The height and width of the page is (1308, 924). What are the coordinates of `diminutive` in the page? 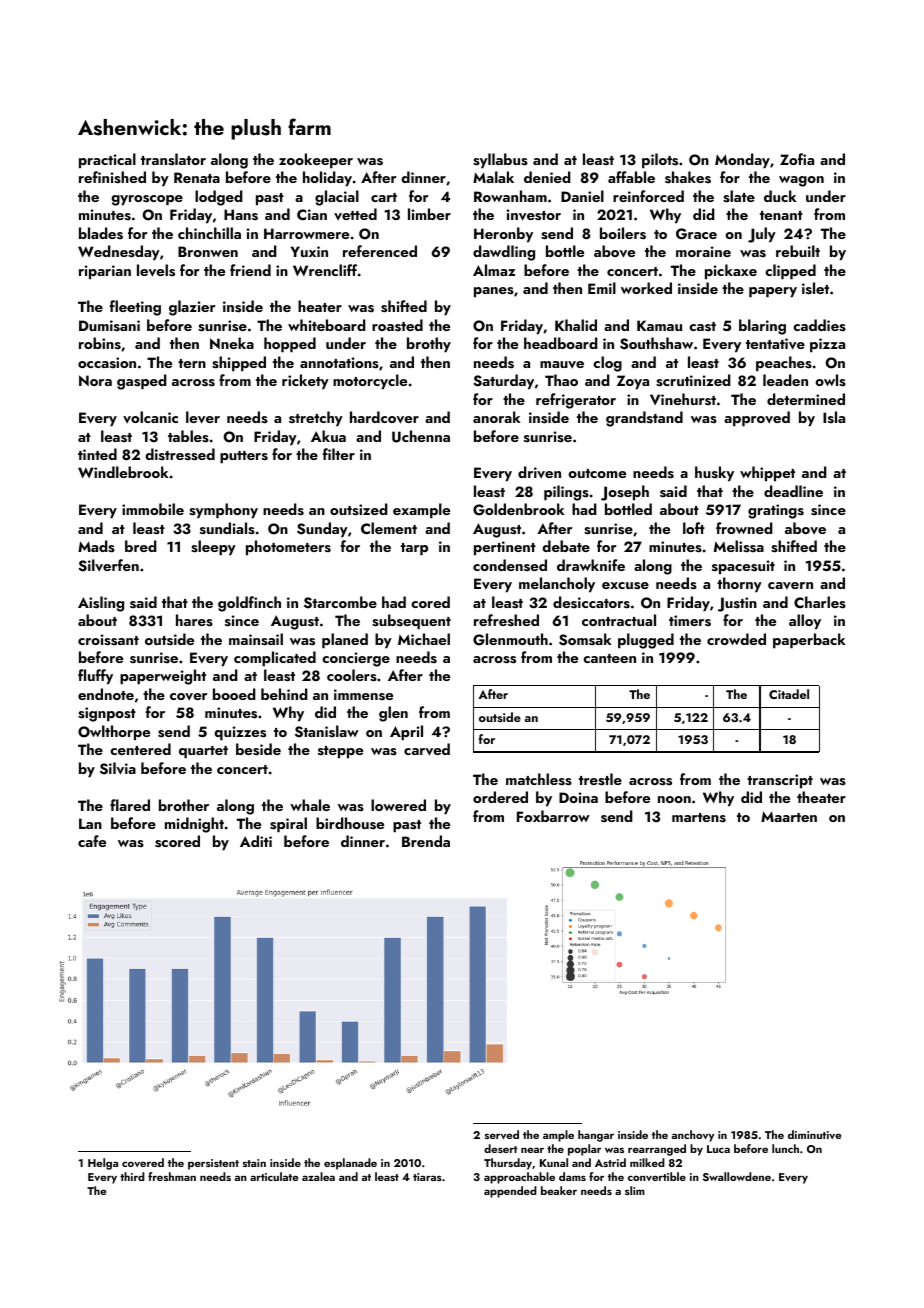 It's located at (814, 1134).
